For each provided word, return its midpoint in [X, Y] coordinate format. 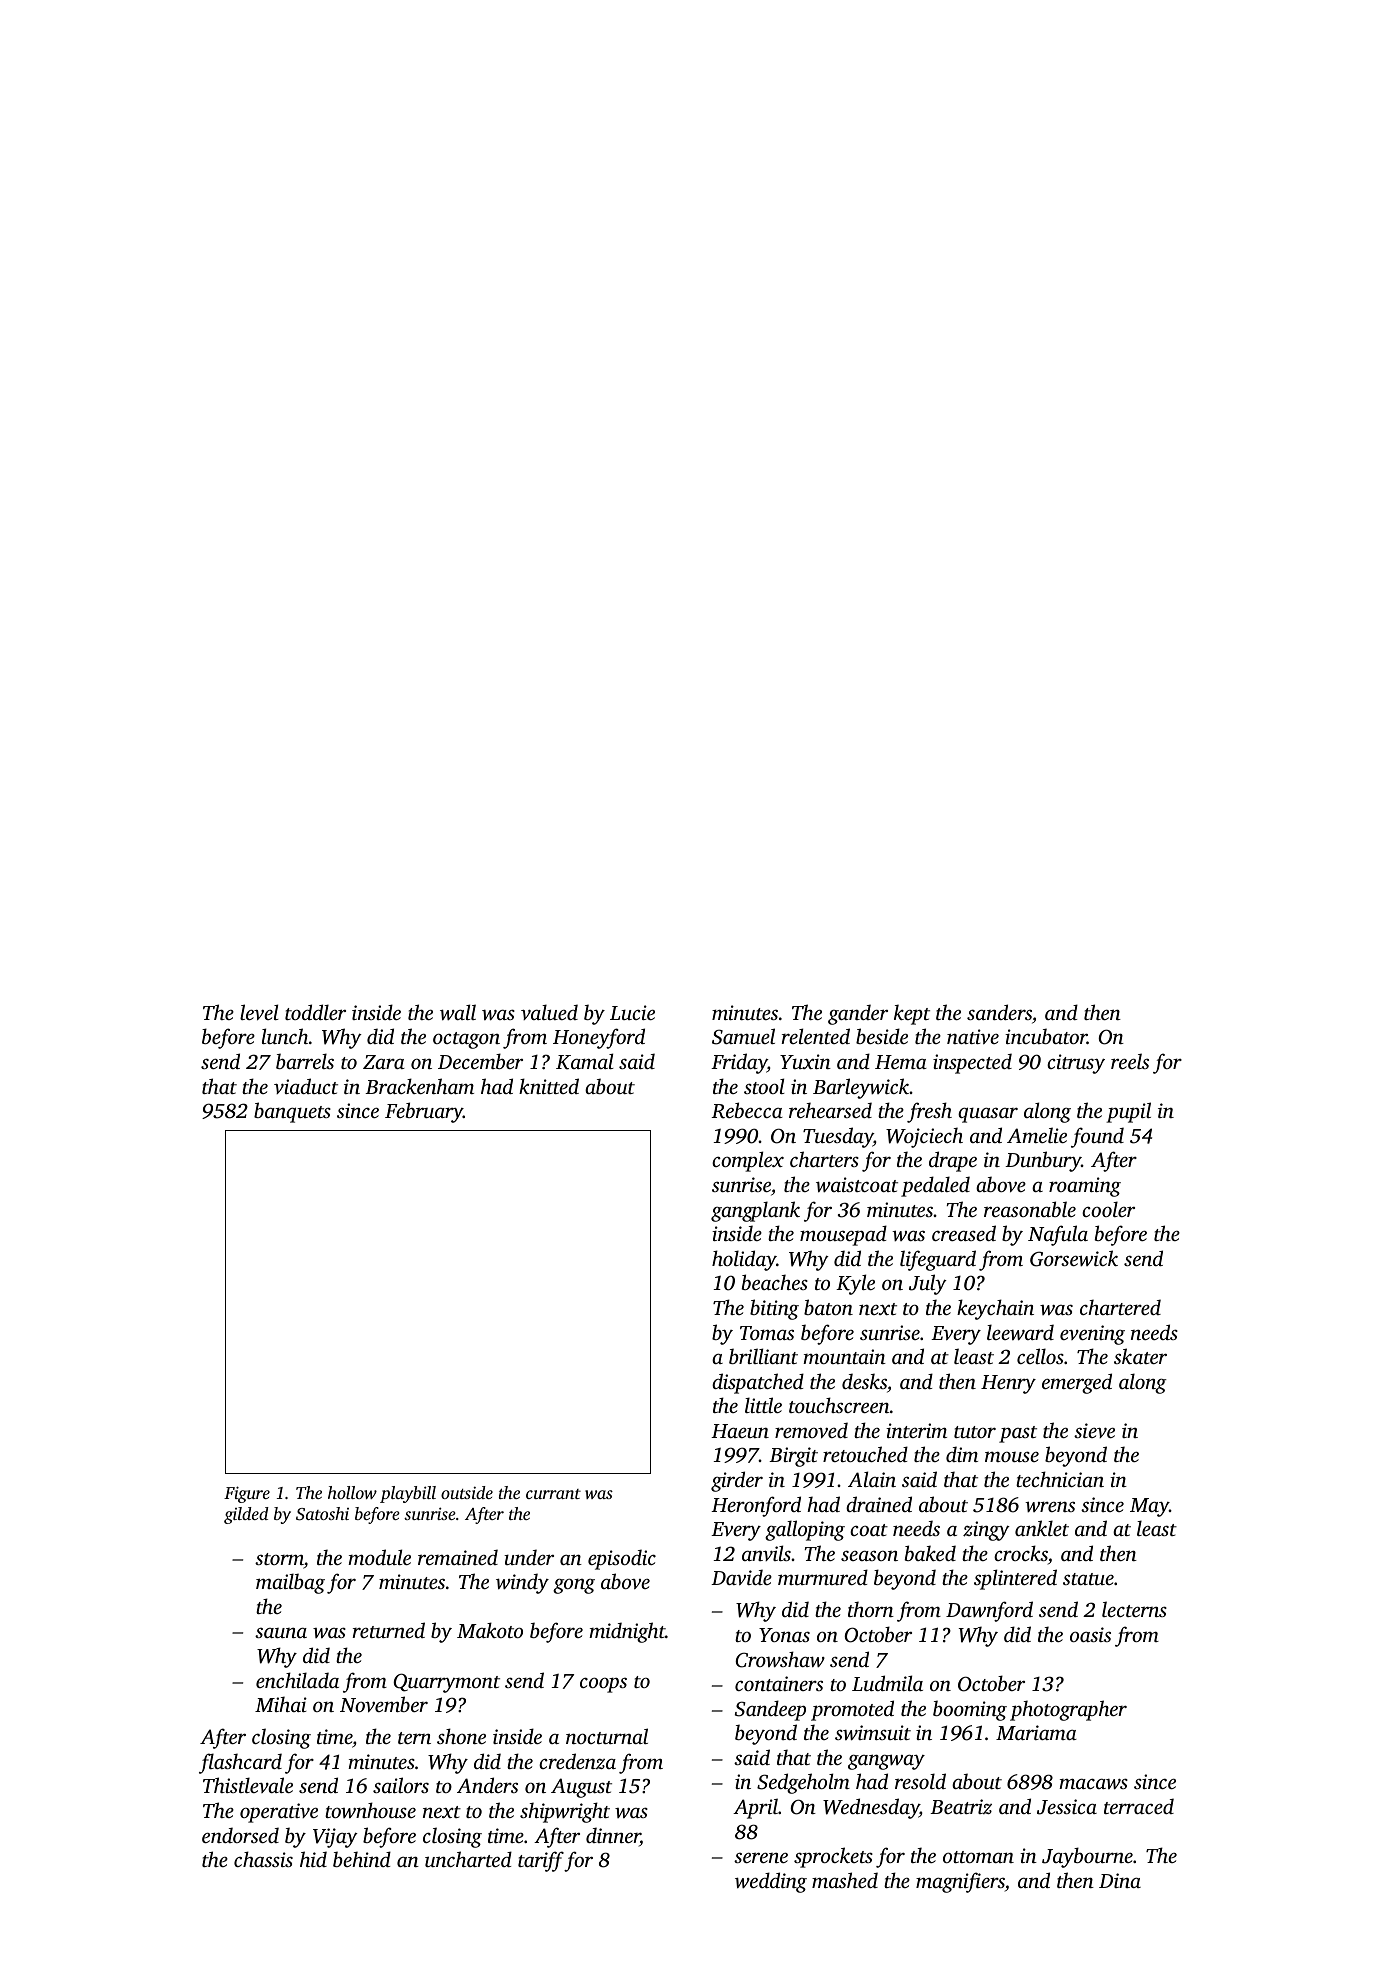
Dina [1120, 1880]
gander [858, 1014]
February [424, 1112]
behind [362, 1859]
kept [912, 1014]
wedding [771, 1882]
